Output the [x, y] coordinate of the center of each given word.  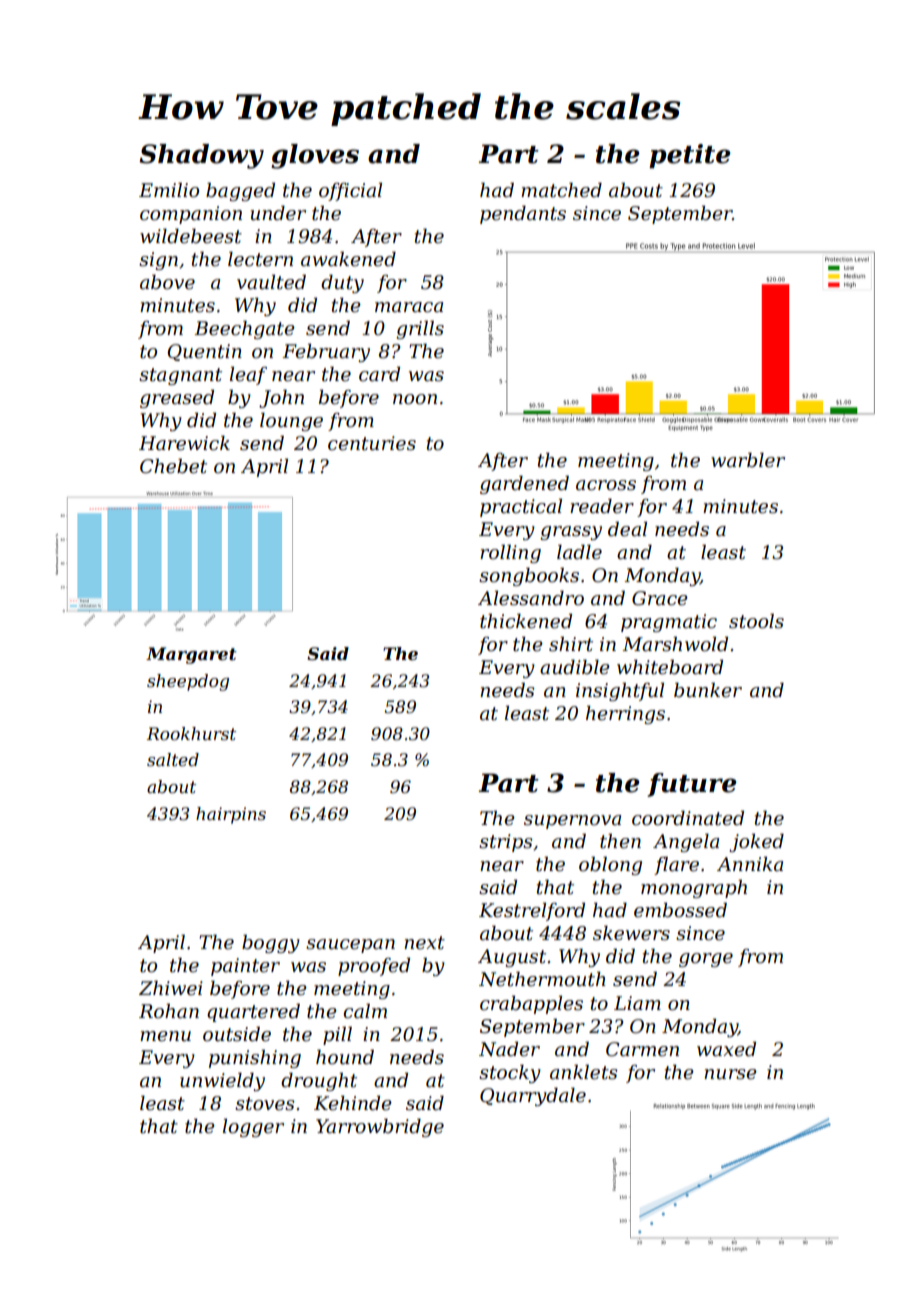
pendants [523, 214]
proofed [374, 966]
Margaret [191, 655]
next [424, 943]
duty [342, 283]
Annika [750, 863]
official [350, 191]
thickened [526, 621]
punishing [255, 1058]
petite [690, 156]
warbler [748, 460]
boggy [271, 943]
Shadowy [201, 156]
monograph [694, 888]
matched [561, 190]
